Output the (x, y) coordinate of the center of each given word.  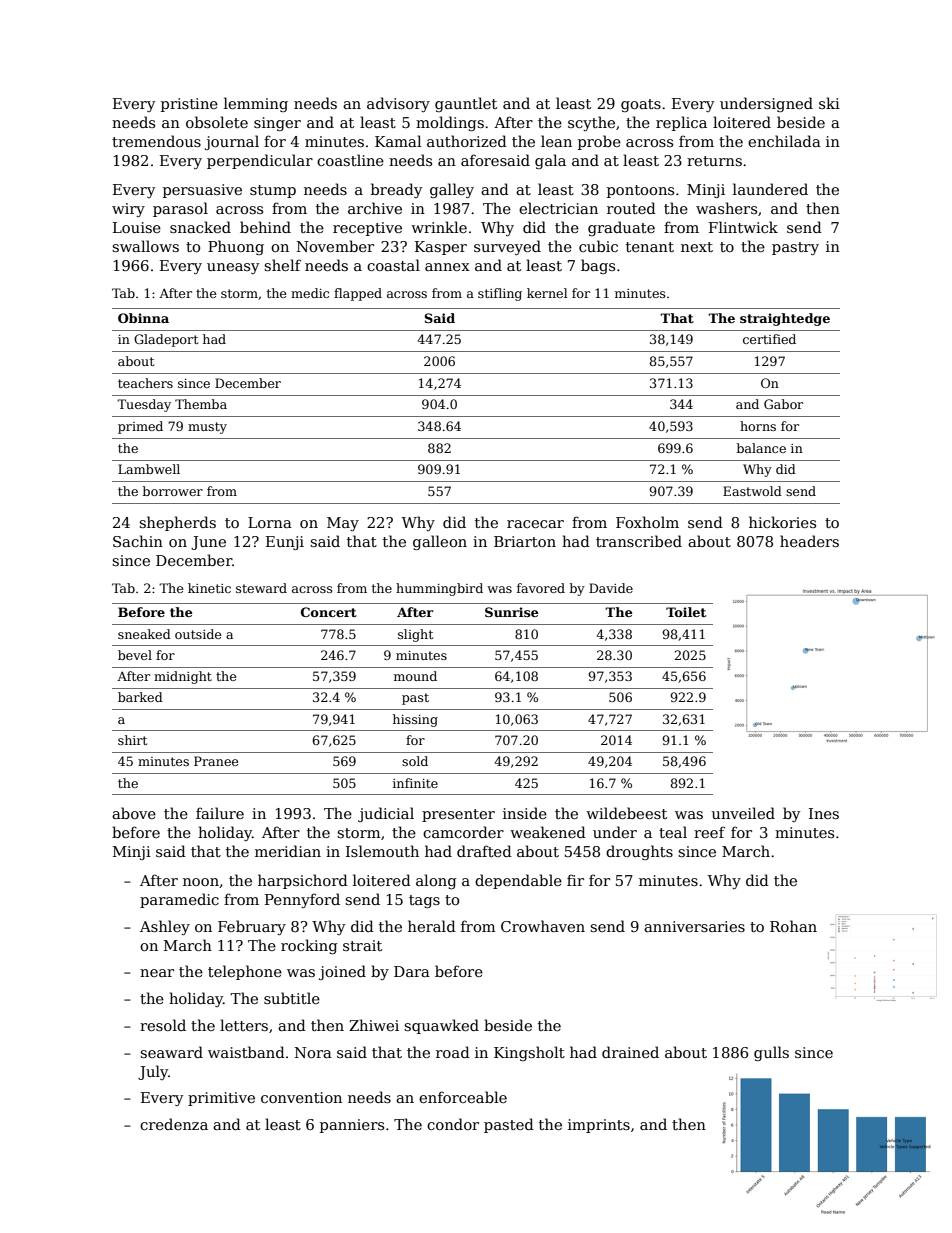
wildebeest (626, 813)
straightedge (785, 319)
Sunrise (511, 612)
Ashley (165, 927)
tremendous (156, 141)
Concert (329, 612)
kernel (547, 293)
